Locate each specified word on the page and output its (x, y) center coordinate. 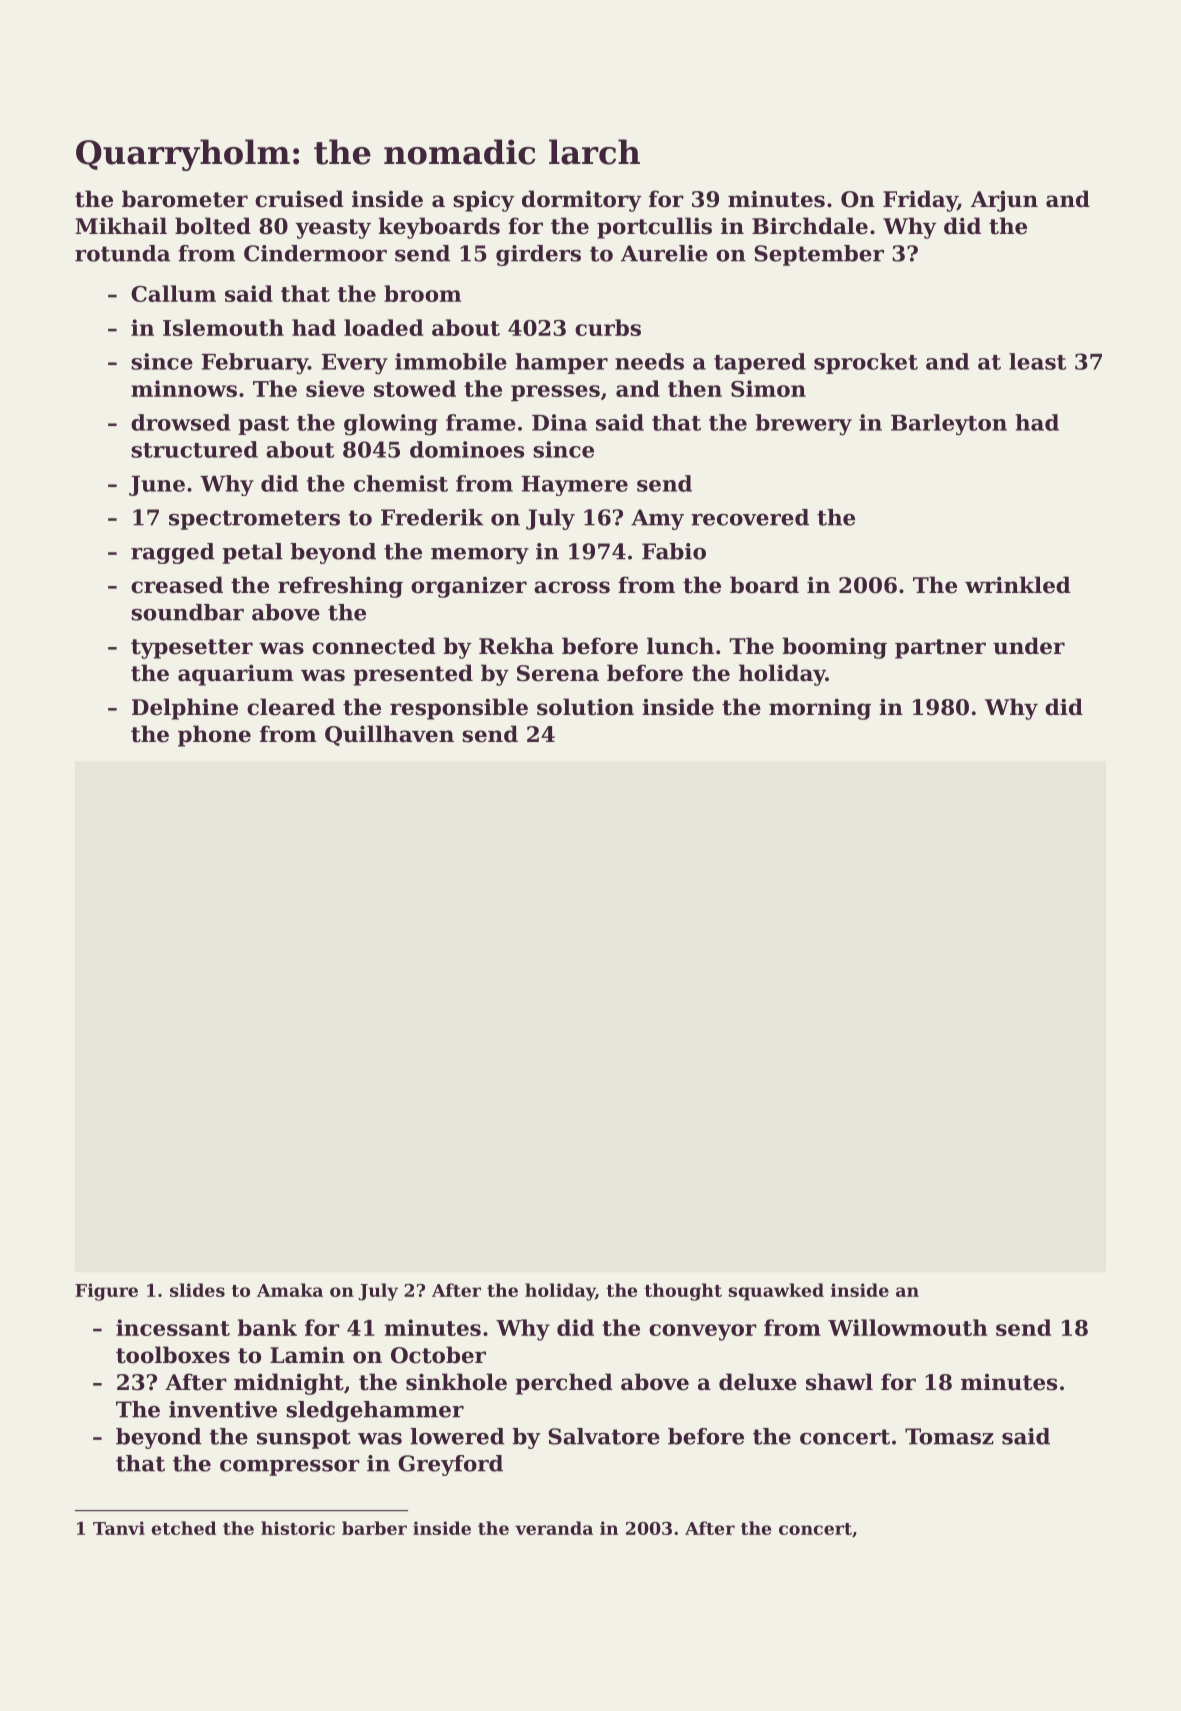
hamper (561, 363)
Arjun (1004, 201)
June (157, 486)
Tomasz (949, 1436)
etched (183, 1528)
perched (564, 1384)
